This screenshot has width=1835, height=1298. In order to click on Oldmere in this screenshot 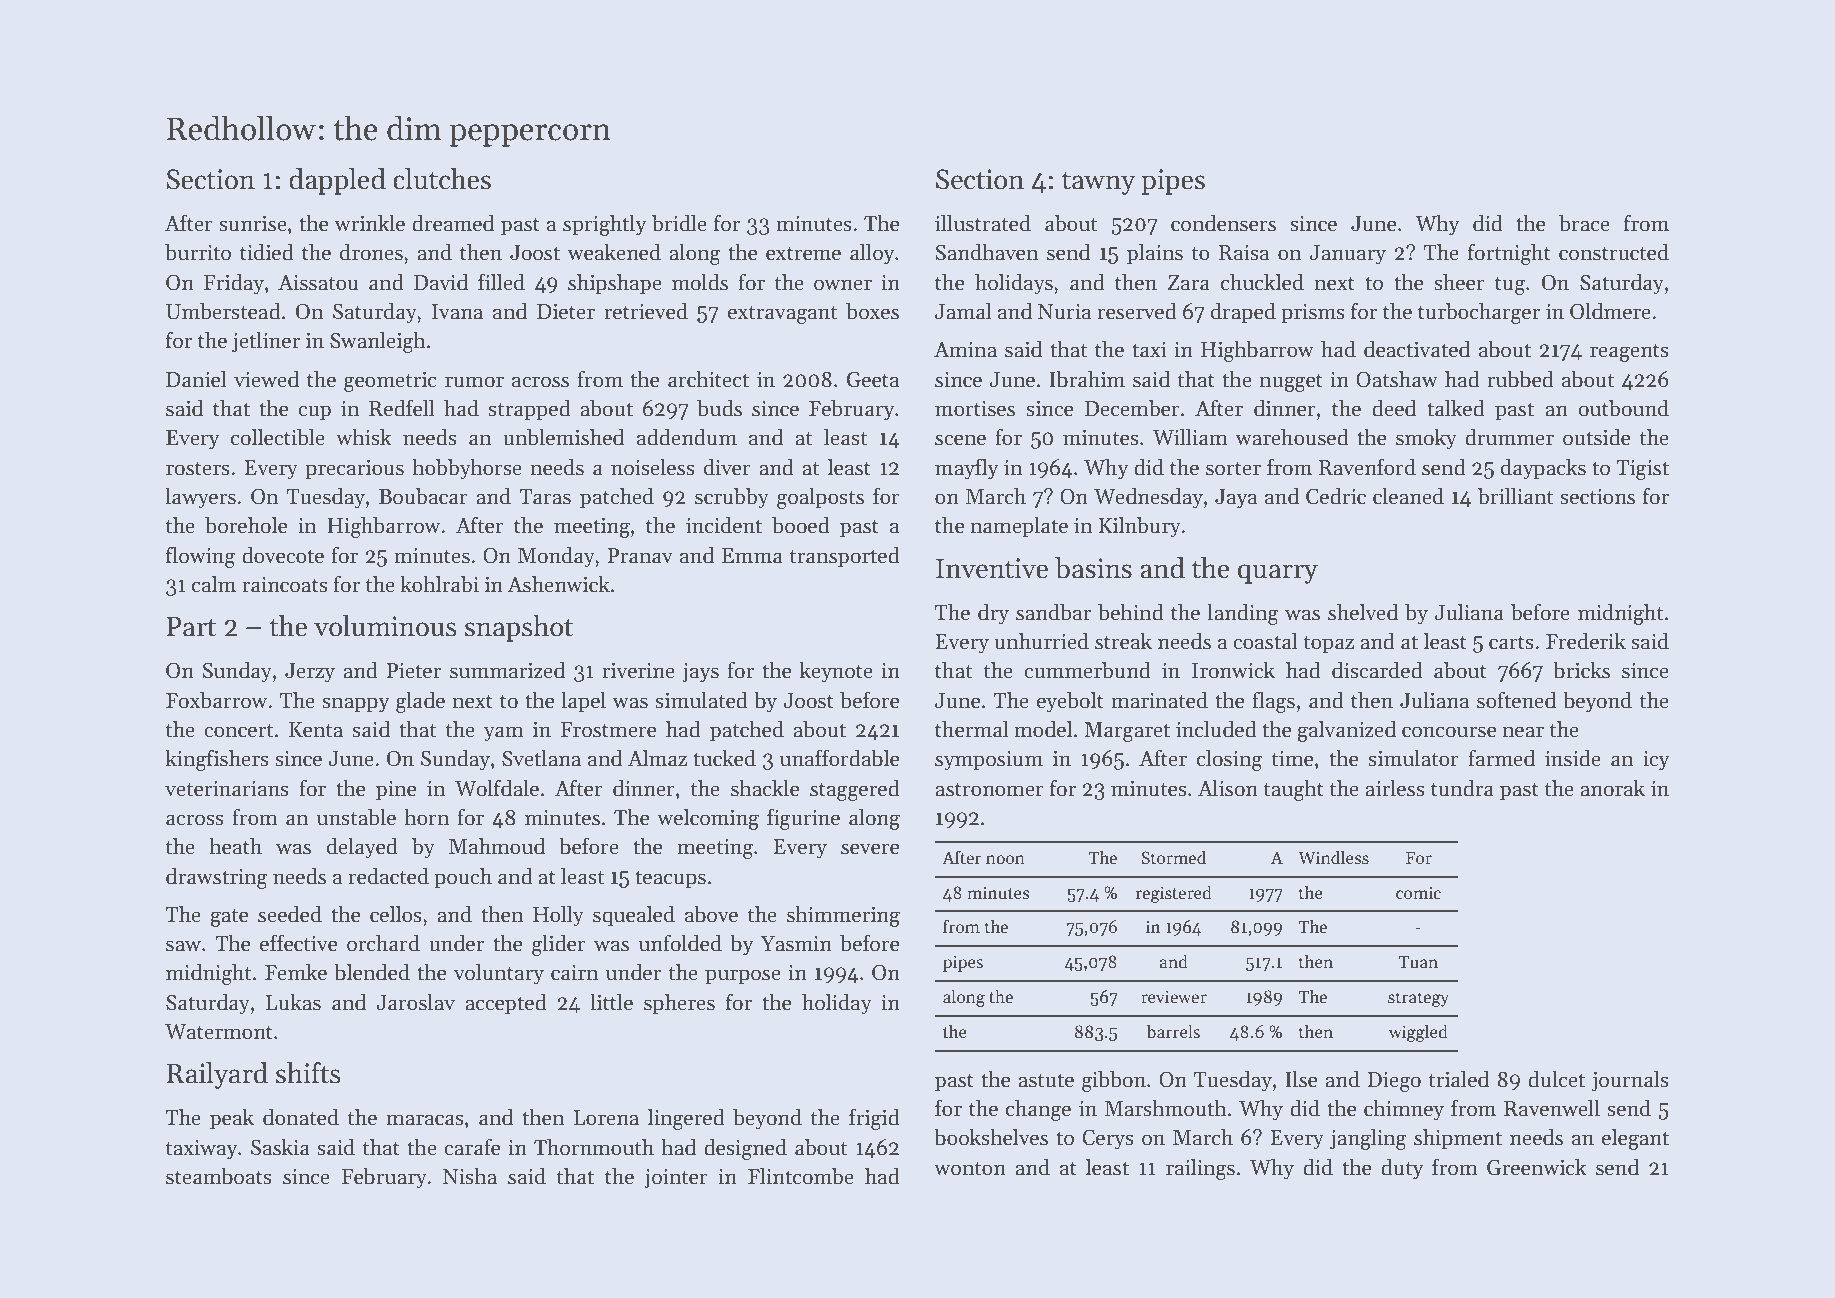, I will do `click(1610, 311)`.
